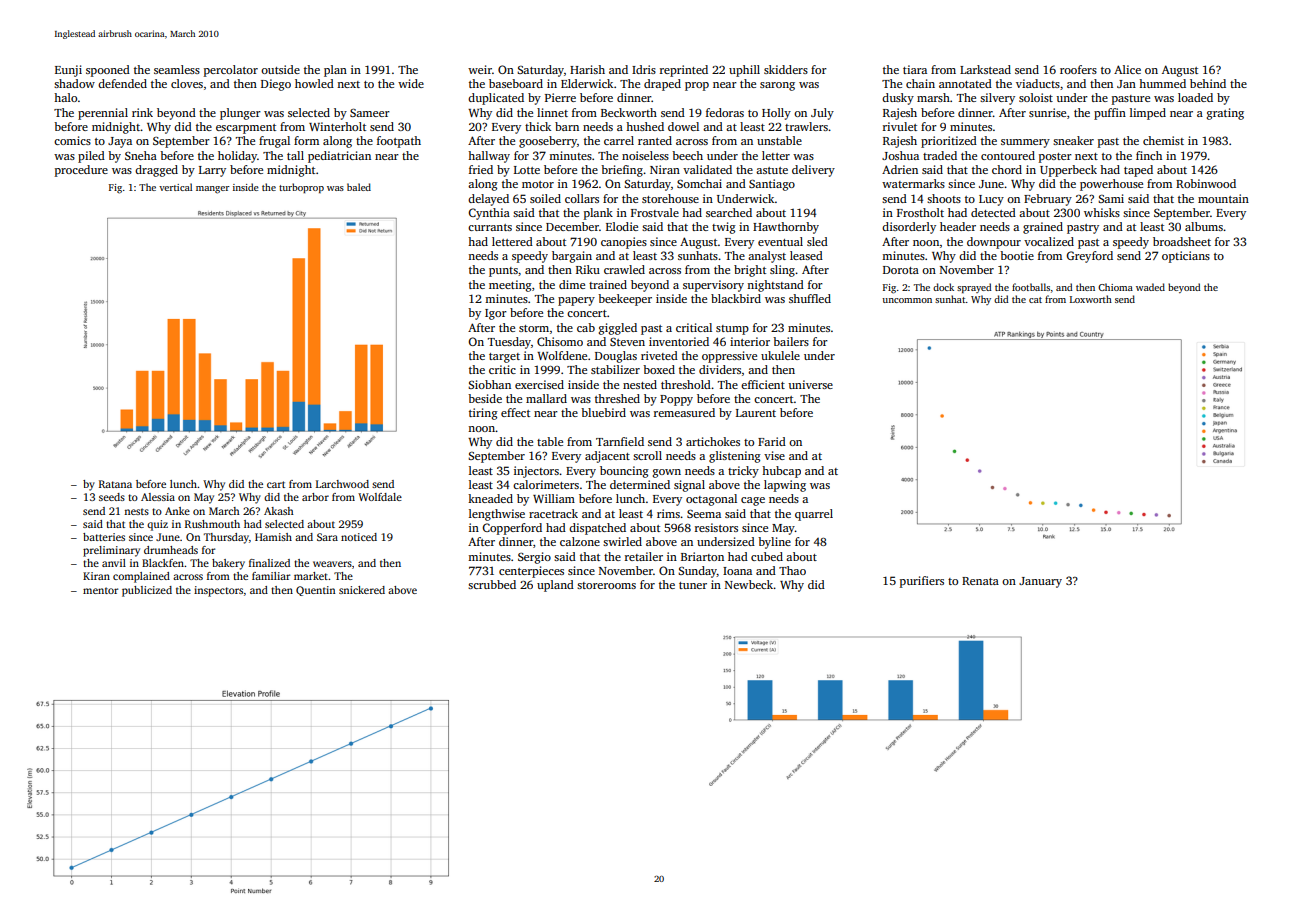  What do you see at coordinates (534, 558) in the image?
I see `Sergio` at bounding box center [534, 558].
